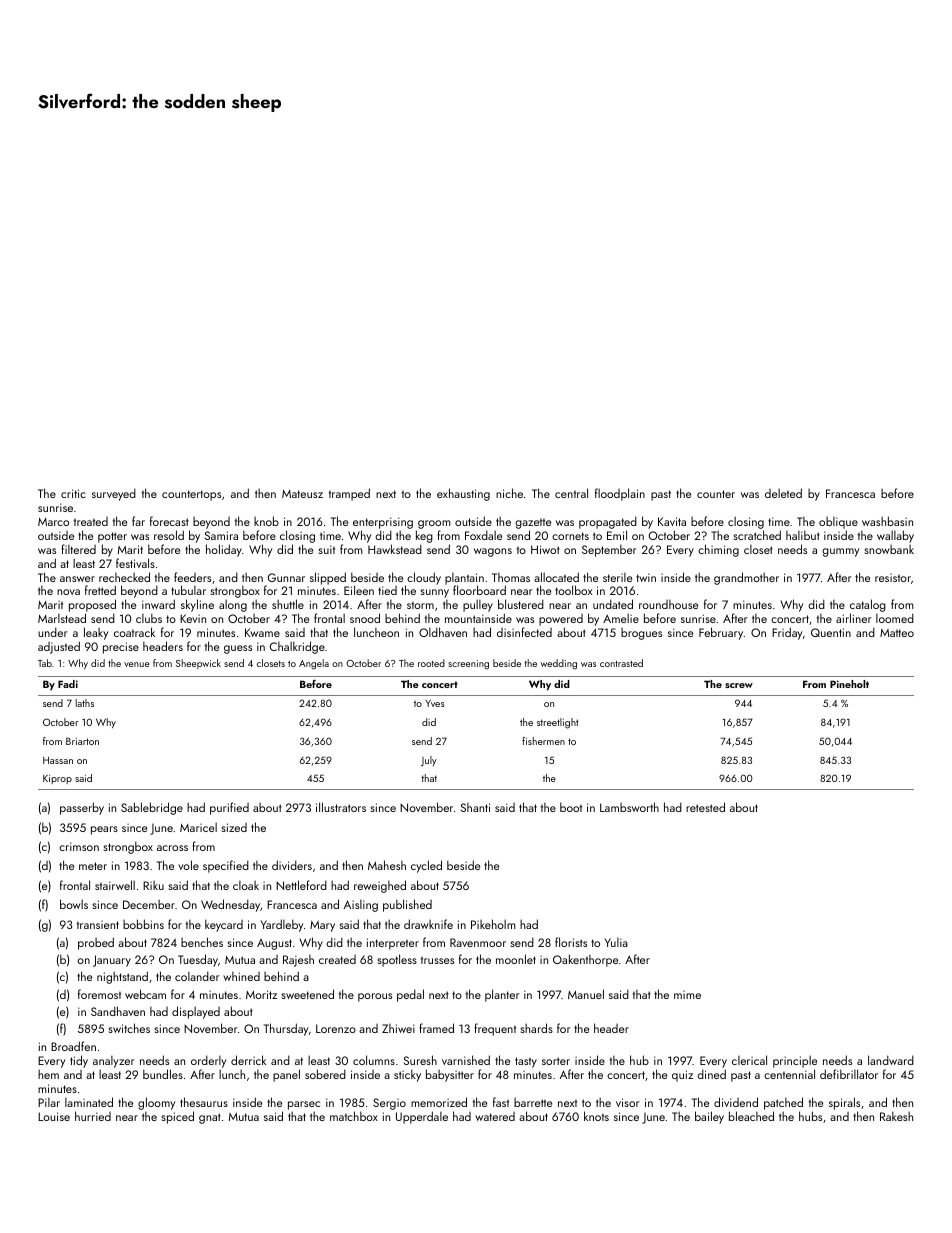  Describe the element at coordinates (349, 494) in the screenshot. I see `tramped` at that location.
